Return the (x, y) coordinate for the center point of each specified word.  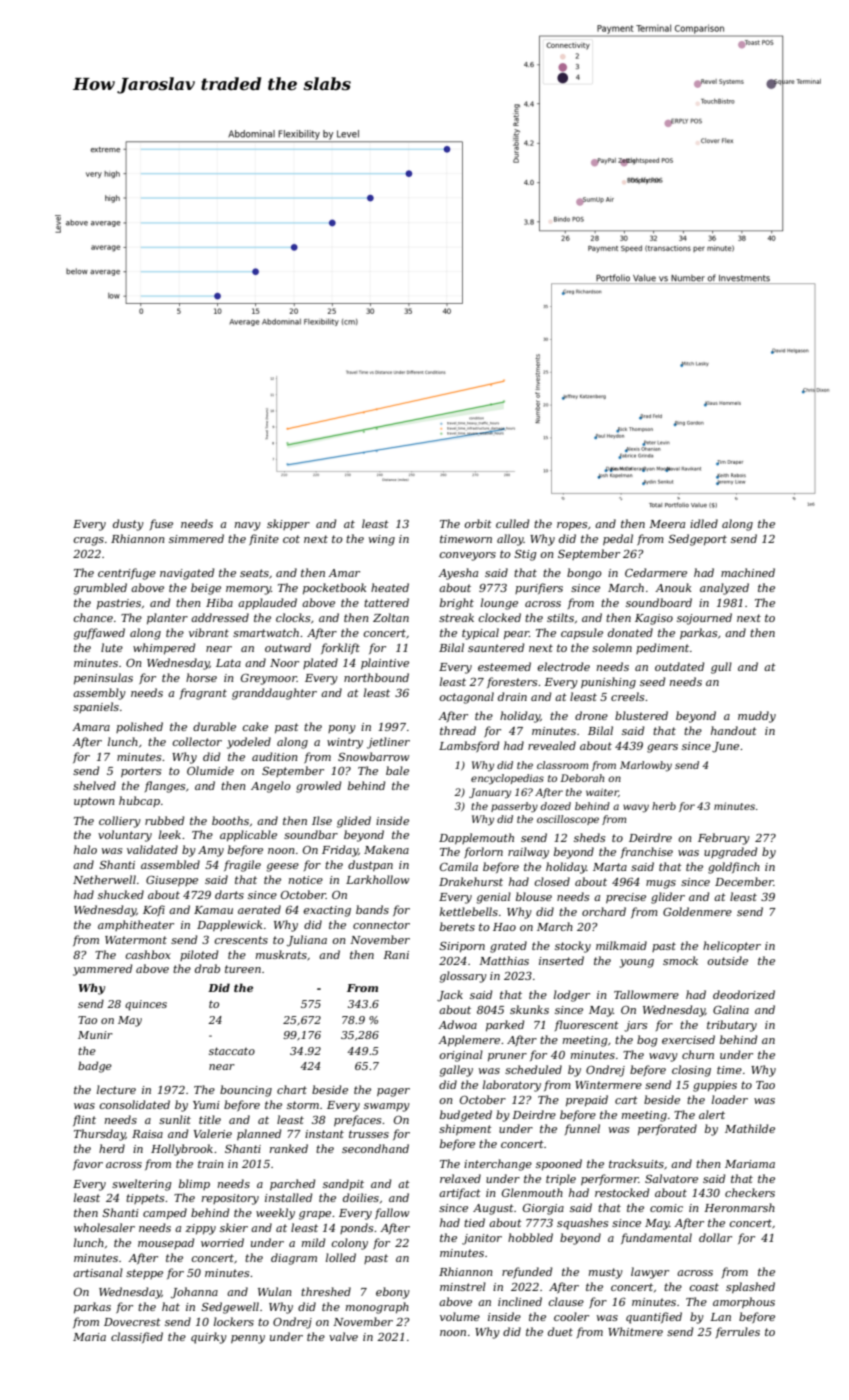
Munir (95, 1035)
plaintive (385, 663)
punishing (608, 683)
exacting (327, 911)
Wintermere (608, 1085)
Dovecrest (132, 1322)
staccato (232, 1051)
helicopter (732, 946)
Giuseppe (172, 881)
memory (248, 590)
